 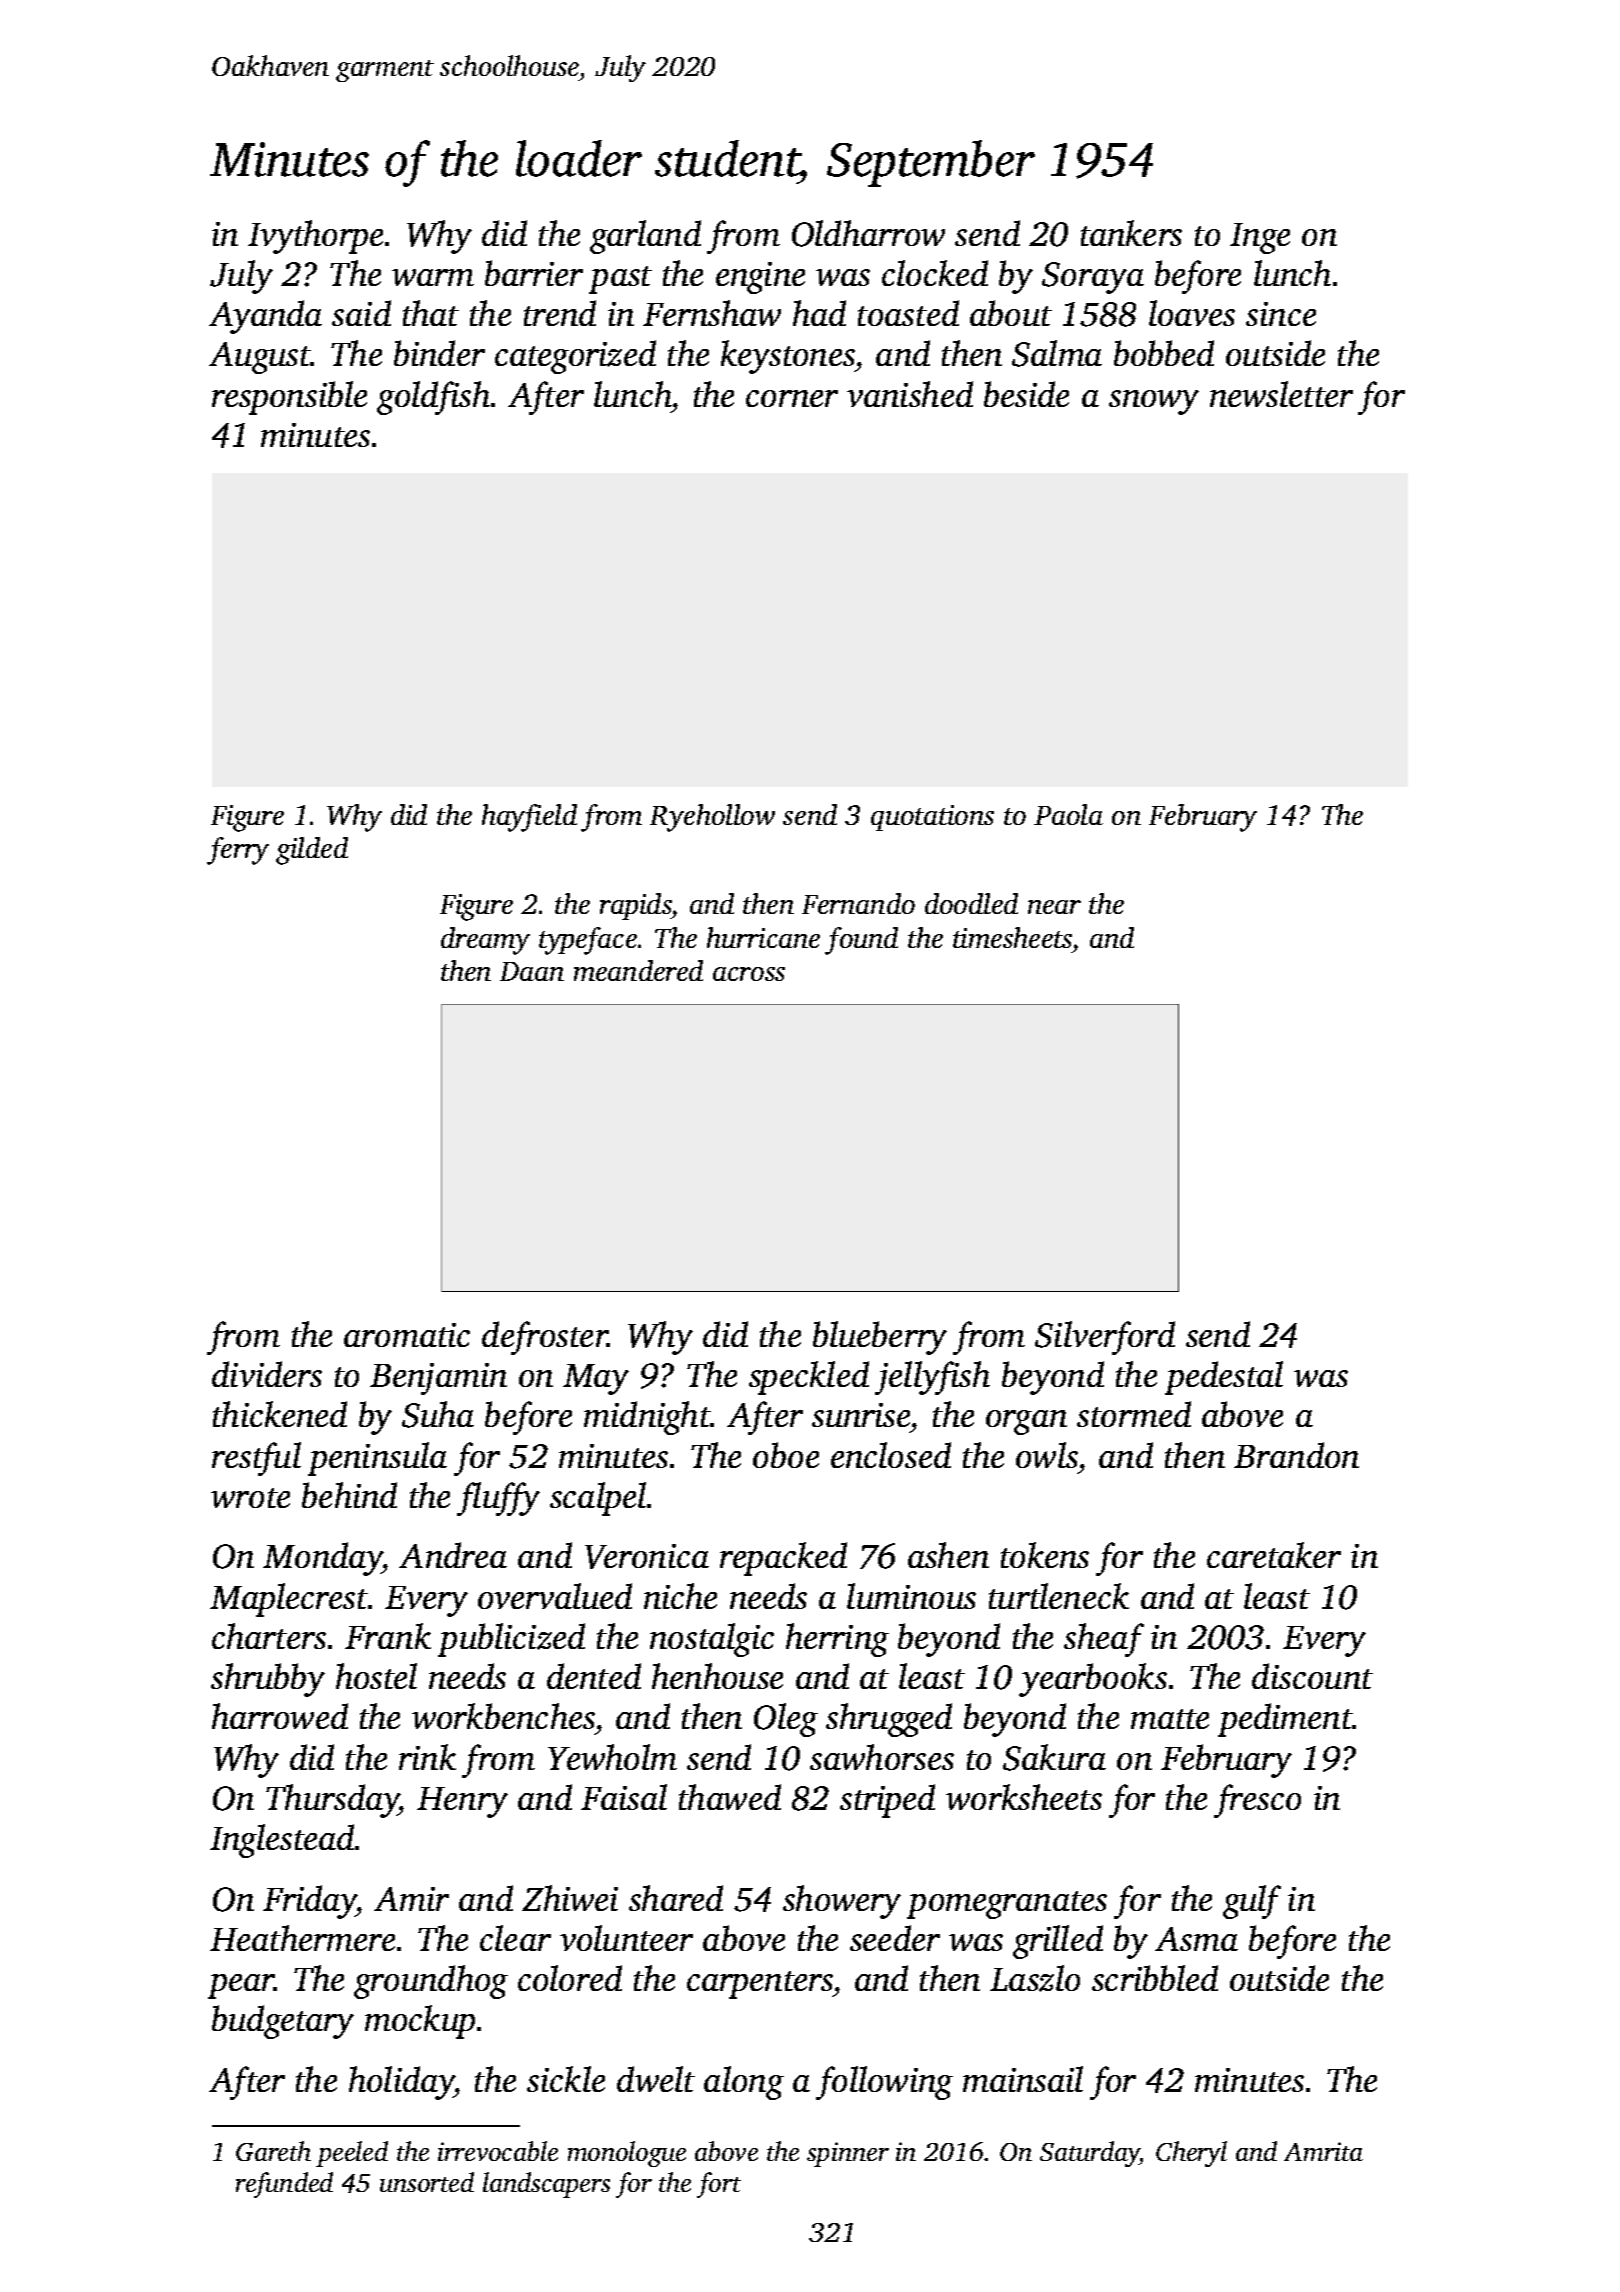 What do you see at coordinates (268, 1680) in the image?
I see `shrubby` at bounding box center [268, 1680].
